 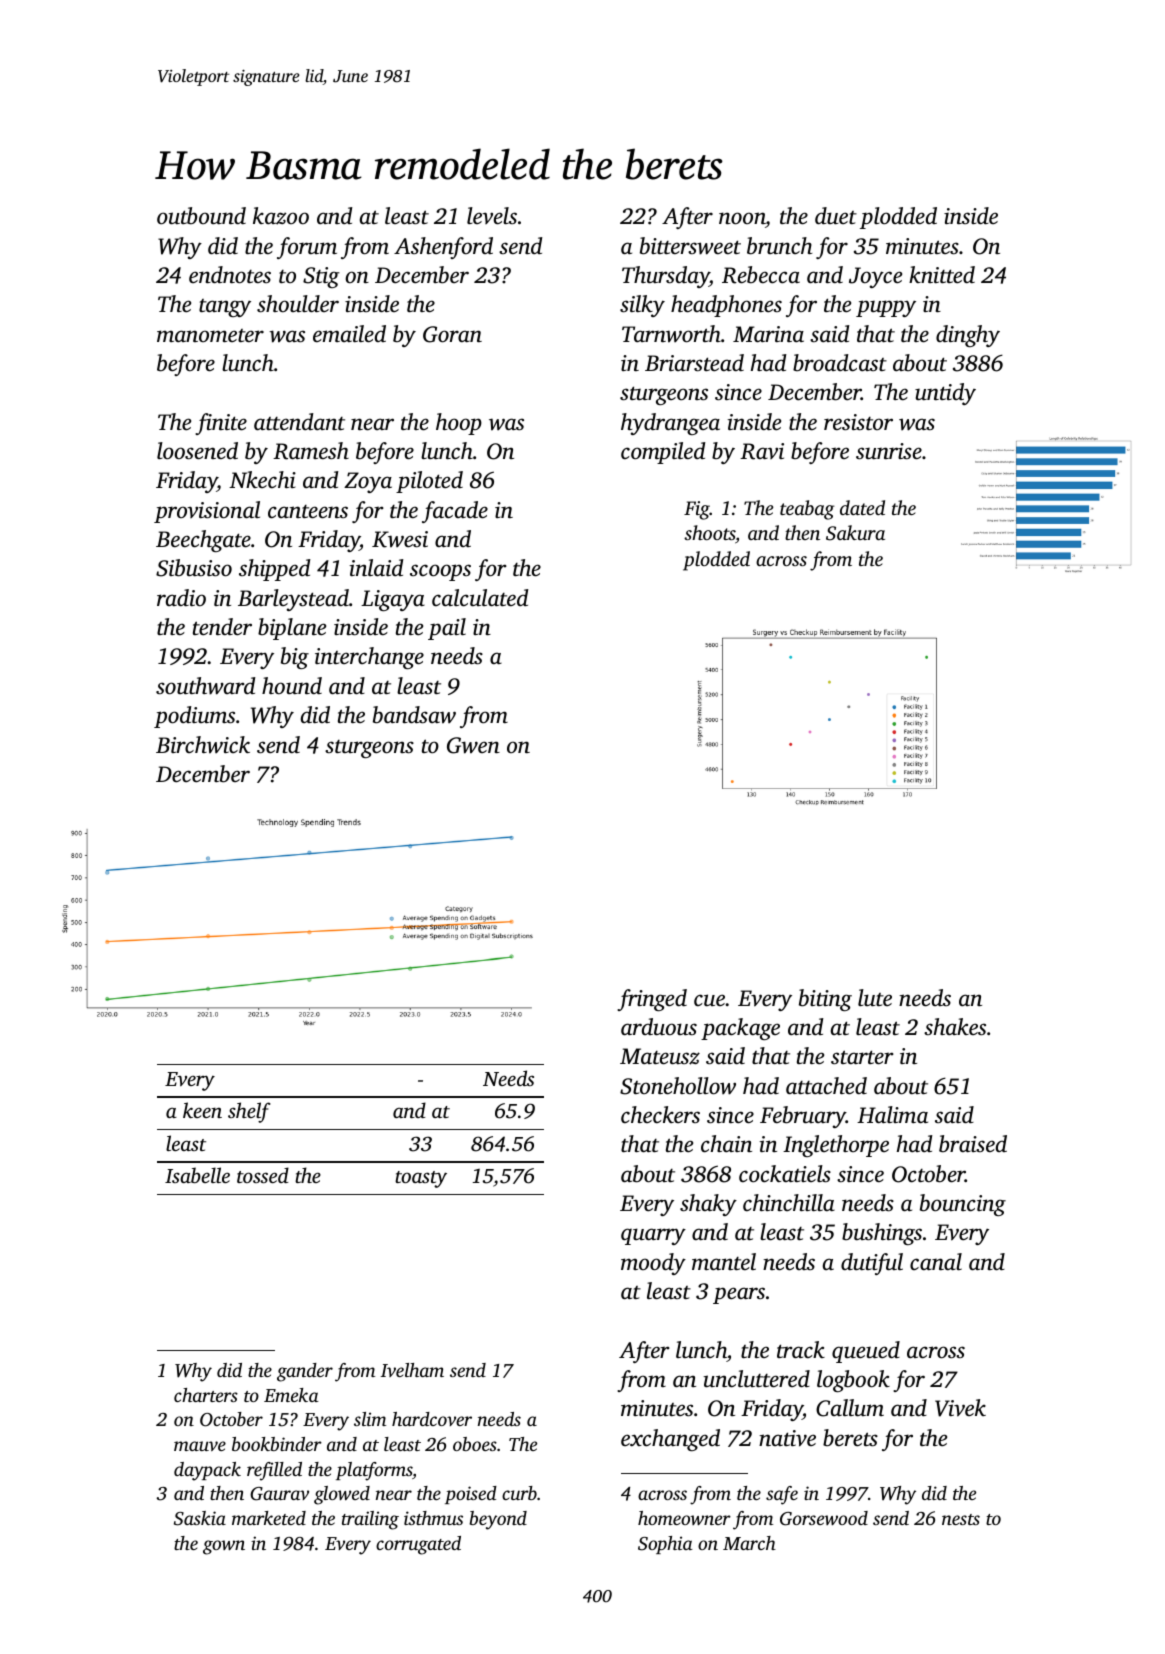 I want to click on levels, so click(x=492, y=216).
